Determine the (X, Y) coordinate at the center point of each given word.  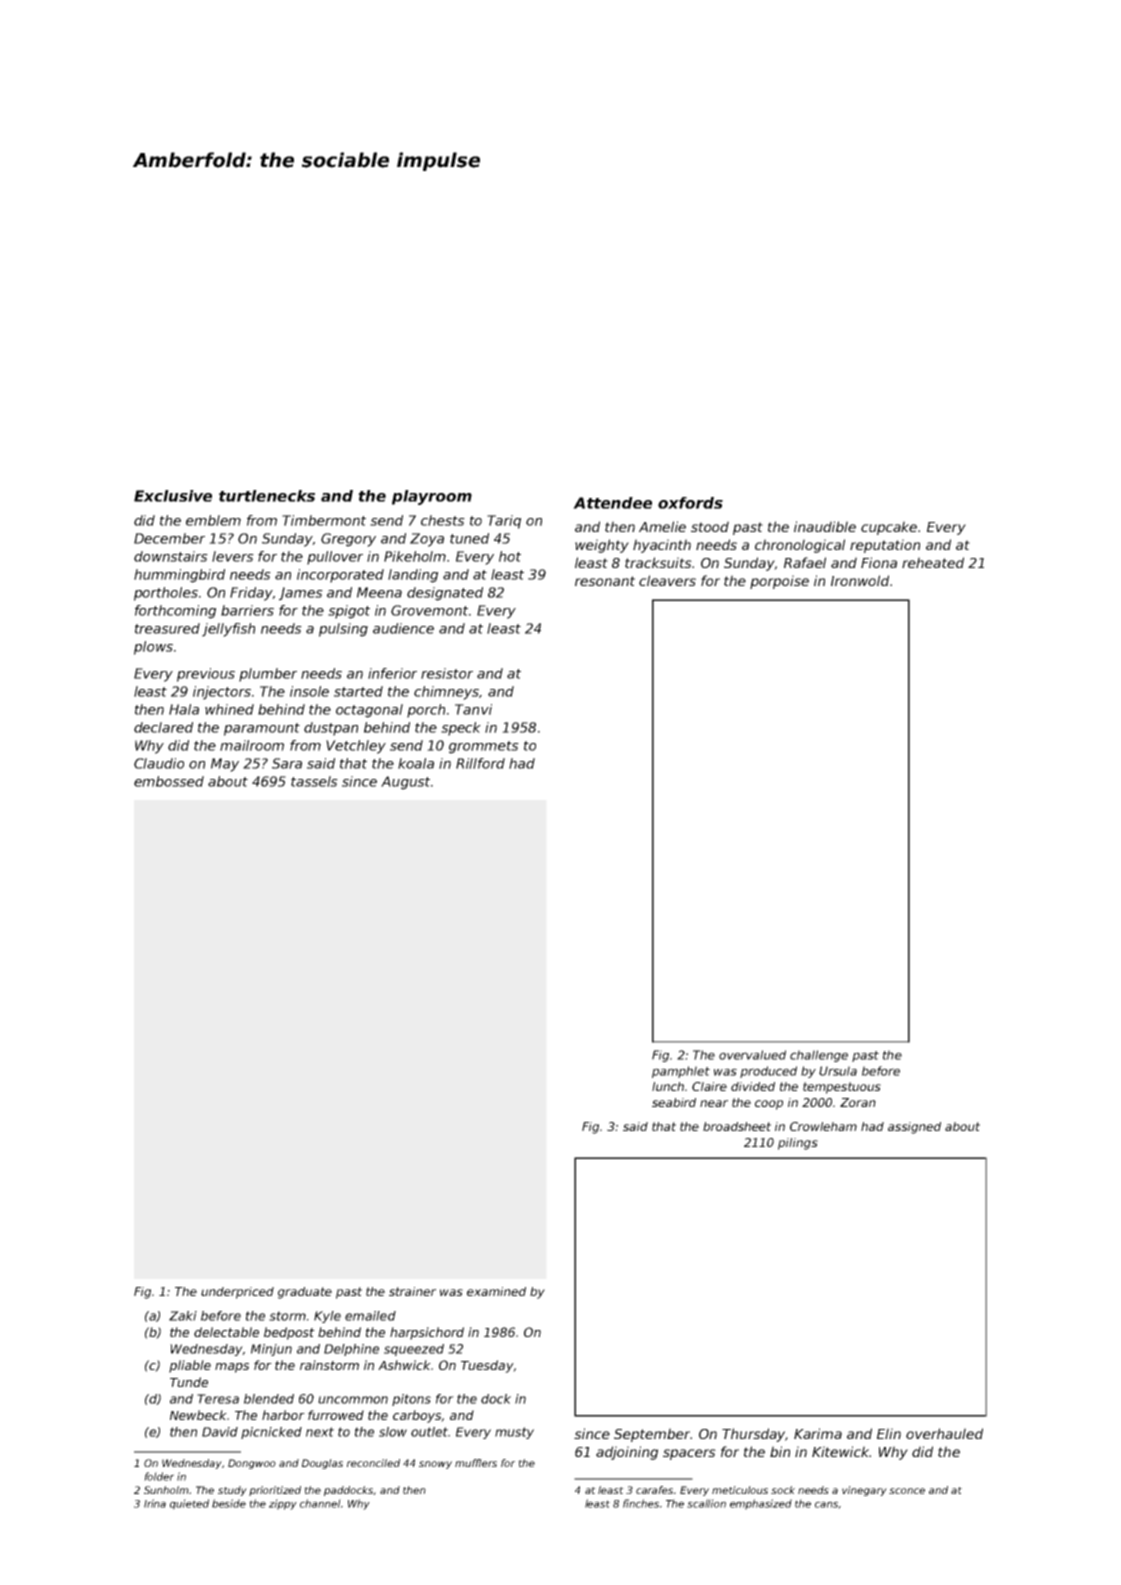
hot (510, 556)
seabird (674, 1102)
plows (153, 648)
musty (514, 1433)
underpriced (237, 1293)
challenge (819, 1056)
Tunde (189, 1382)
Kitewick (841, 1451)
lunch (668, 1086)
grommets (484, 747)
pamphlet (681, 1072)
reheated (933, 562)
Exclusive (173, 496)
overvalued (752, 1055)
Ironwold (860, 580)
